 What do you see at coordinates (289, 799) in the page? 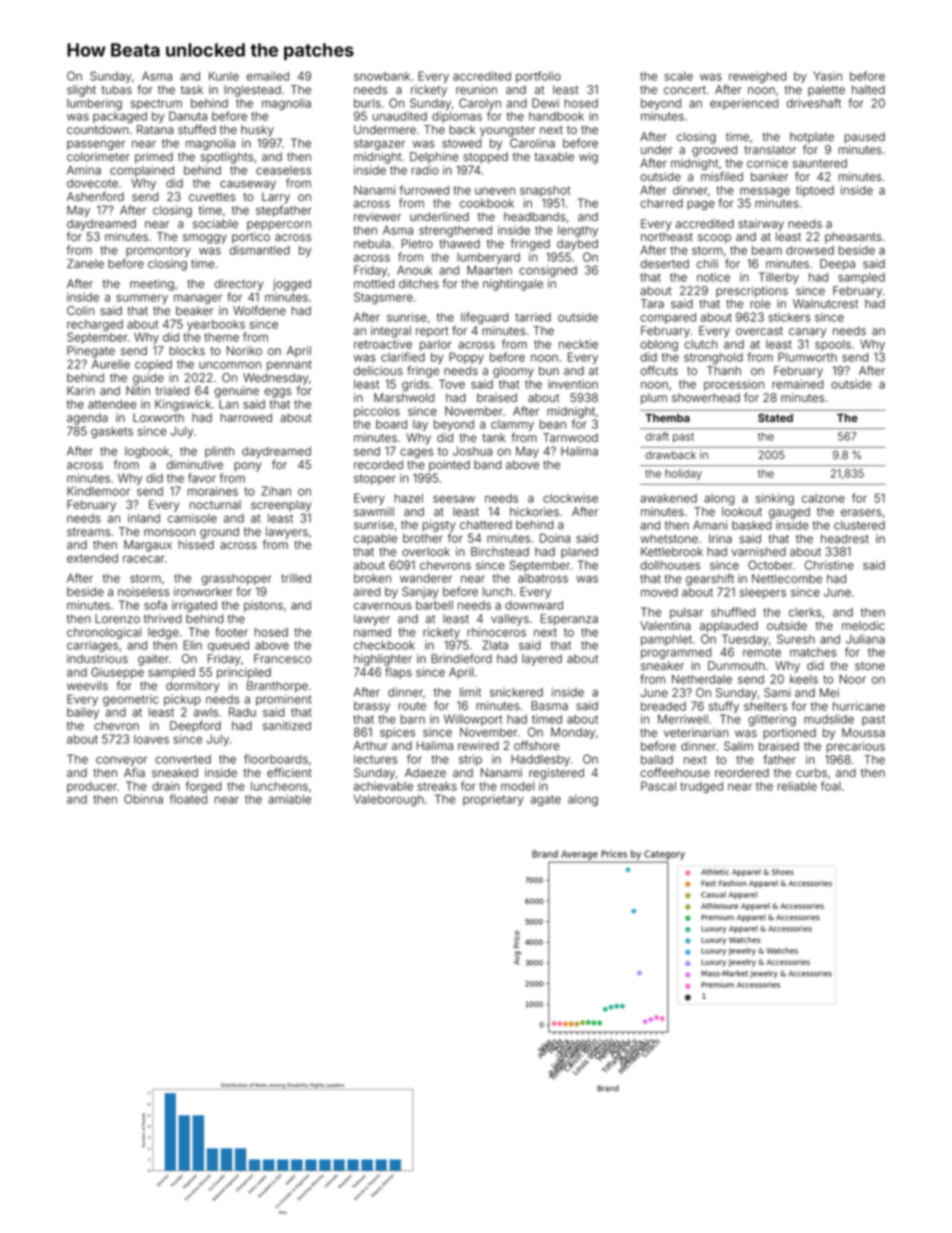
I see `amiable` at bounding box center [289, 799].
